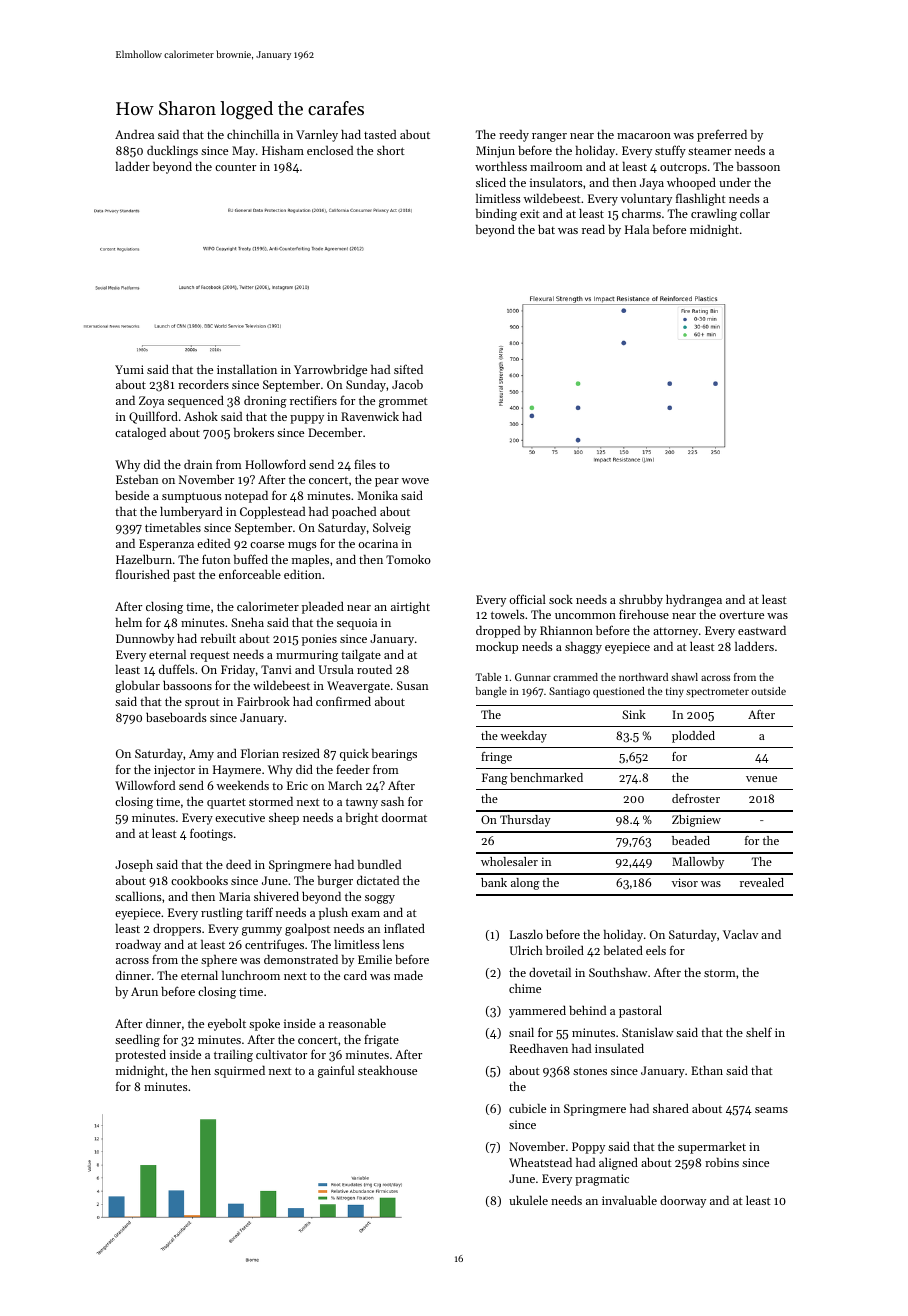 The width and height of the screenshot is (908, 1316). What do you see at coordinates (496, 215) in the screenshot?
I see `binding` at bounding box center [496, 215].
